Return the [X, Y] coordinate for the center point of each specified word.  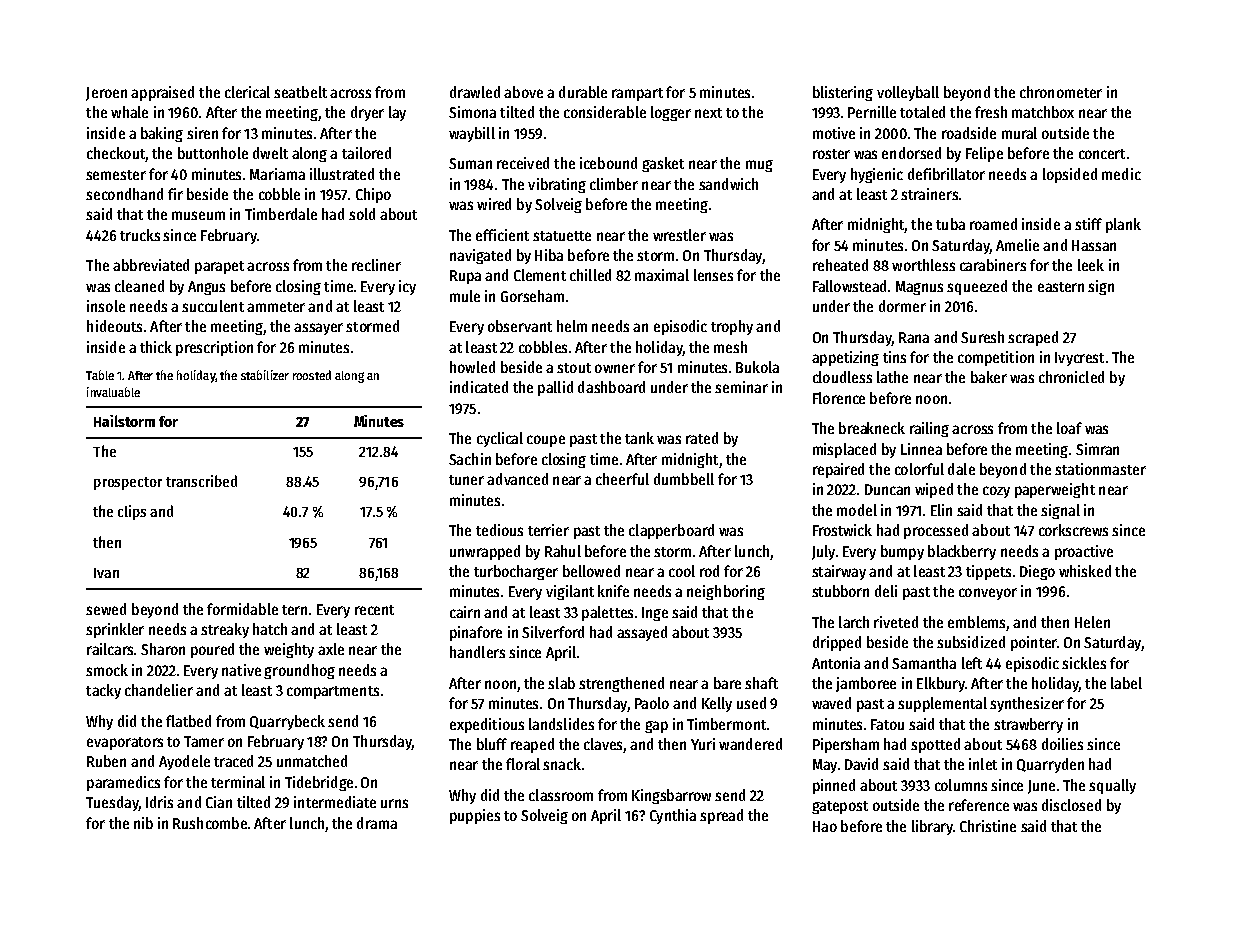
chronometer [1061, 92]
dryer [367, 113]
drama [377, 823]
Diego [1037, 572]
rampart [637, 94]
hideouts [114, 326]
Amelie [1017, 245]
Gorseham [532, 296]
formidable [242, 609]
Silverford [553, 632]
